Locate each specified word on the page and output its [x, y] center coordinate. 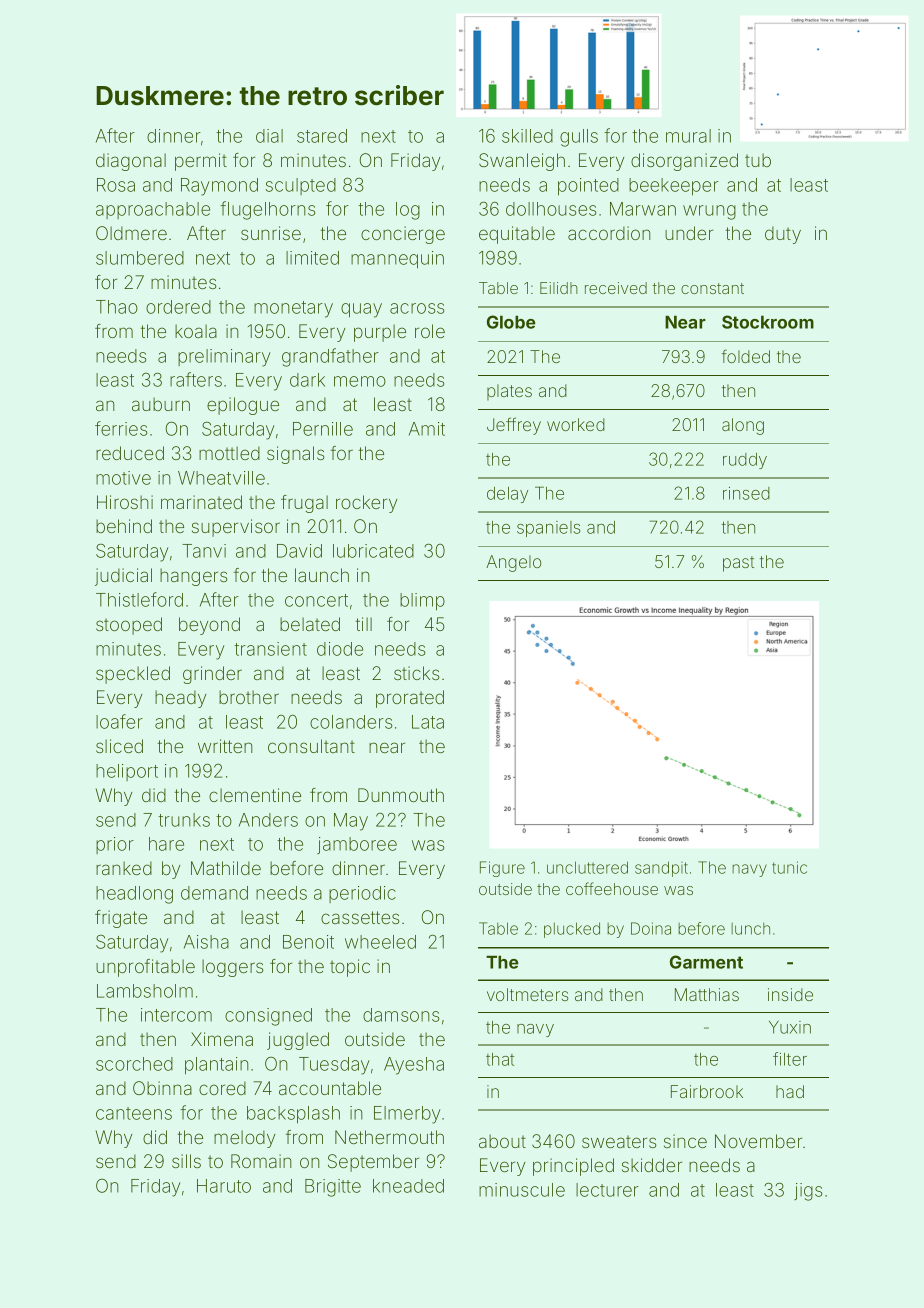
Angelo [513, 563]
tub [758, 160]
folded [746, 356]
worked [576, 424]
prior [115, 845]
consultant [311, 746]
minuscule [522, 1190]
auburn [161, 404]
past [738, 564]
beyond [209, 626]
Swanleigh [522, 162]
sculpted [301, 186]
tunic [789, 867]
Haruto [224, 1186]
